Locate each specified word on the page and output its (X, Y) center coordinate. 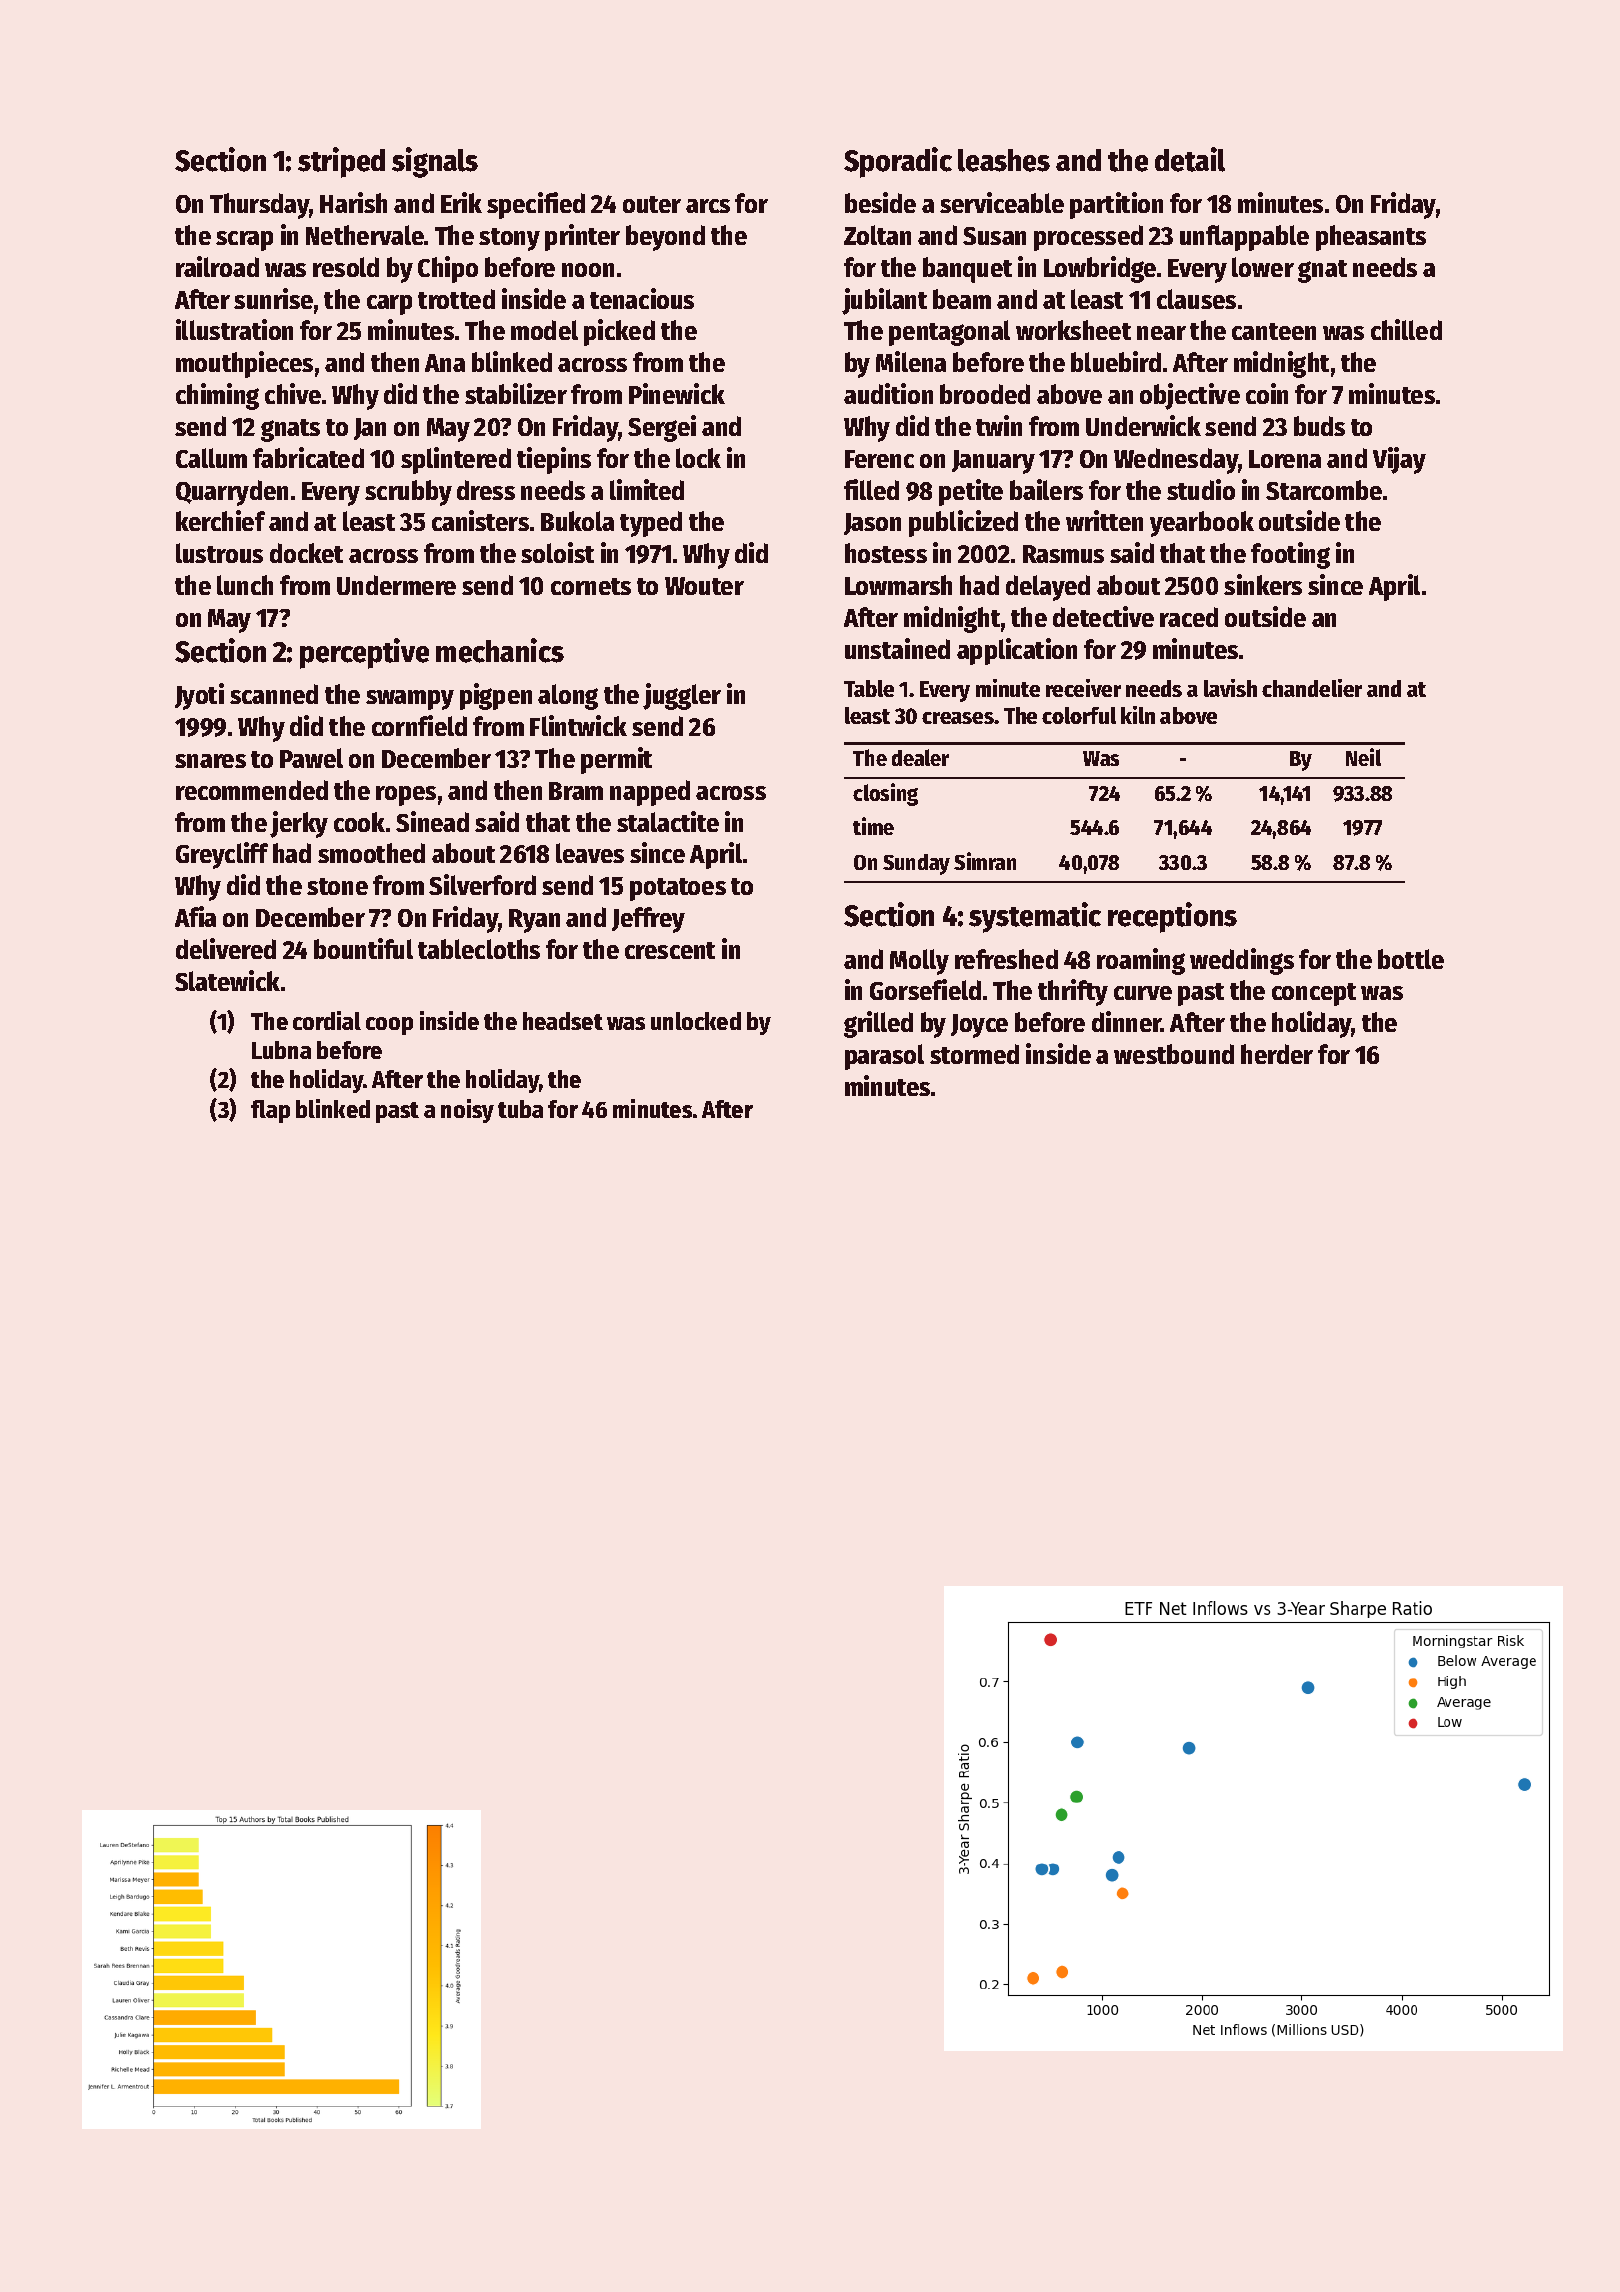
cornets (591, 586)
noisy (467, 1111)
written (1104, 520)
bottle (1411, 959)
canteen (1274, 331)
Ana (445, 363)
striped (341, 162)
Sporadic (898, 162)
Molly (919, 962)
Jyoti (199, 696)
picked (619, 332)
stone (337, 886)
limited (647, 489)
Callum (211, 458)
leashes (1004, 160)
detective (1103, 616)
